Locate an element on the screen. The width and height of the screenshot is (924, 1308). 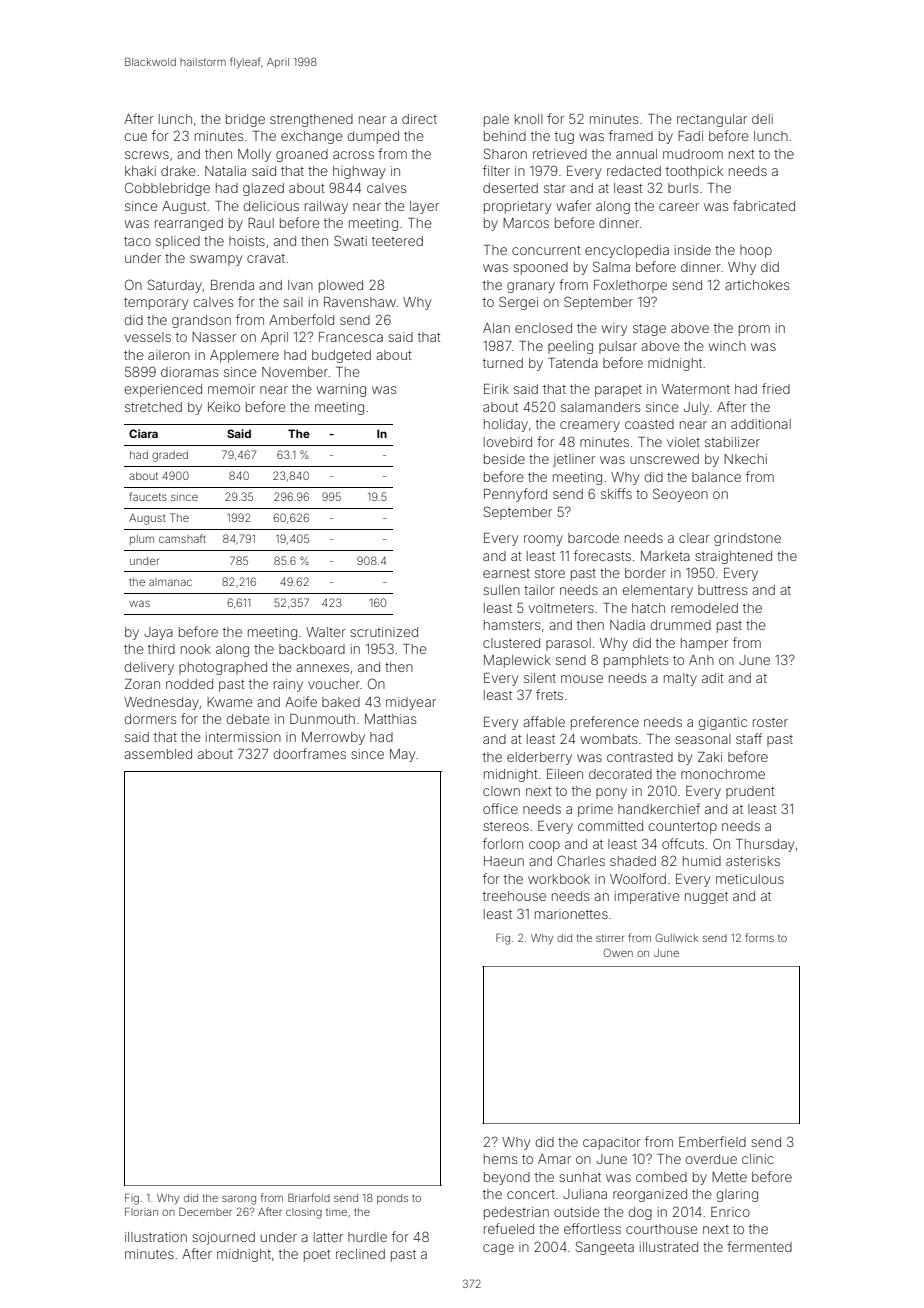
assembled is located at coordinates (158, 754).
